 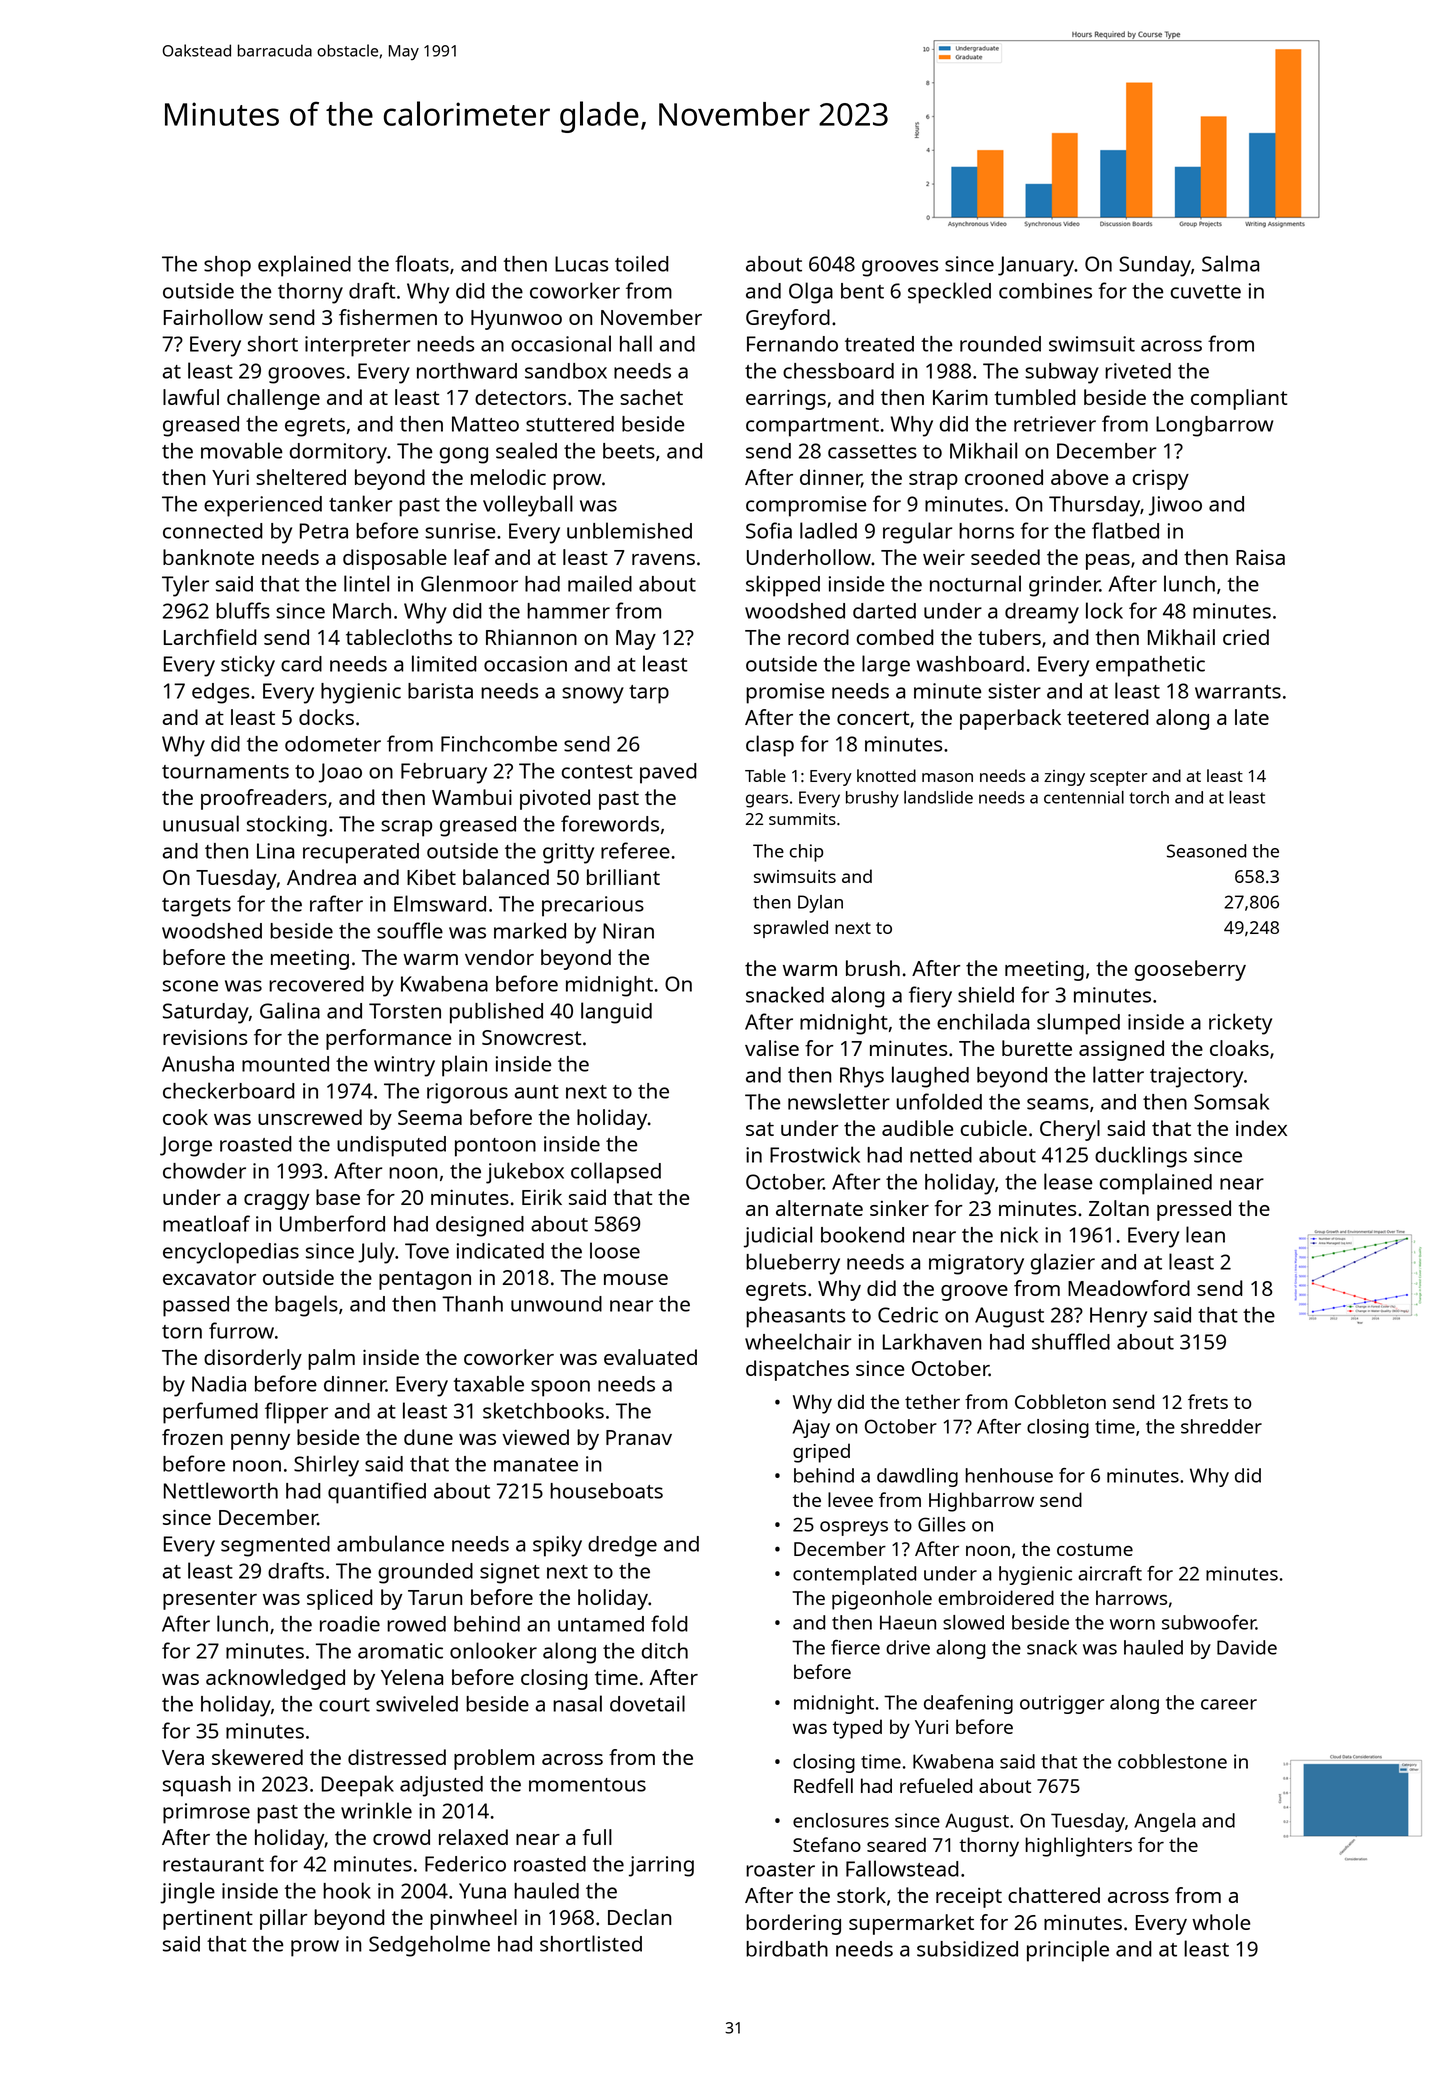 I want to click on skewered, so click(x=257, y=1757).
